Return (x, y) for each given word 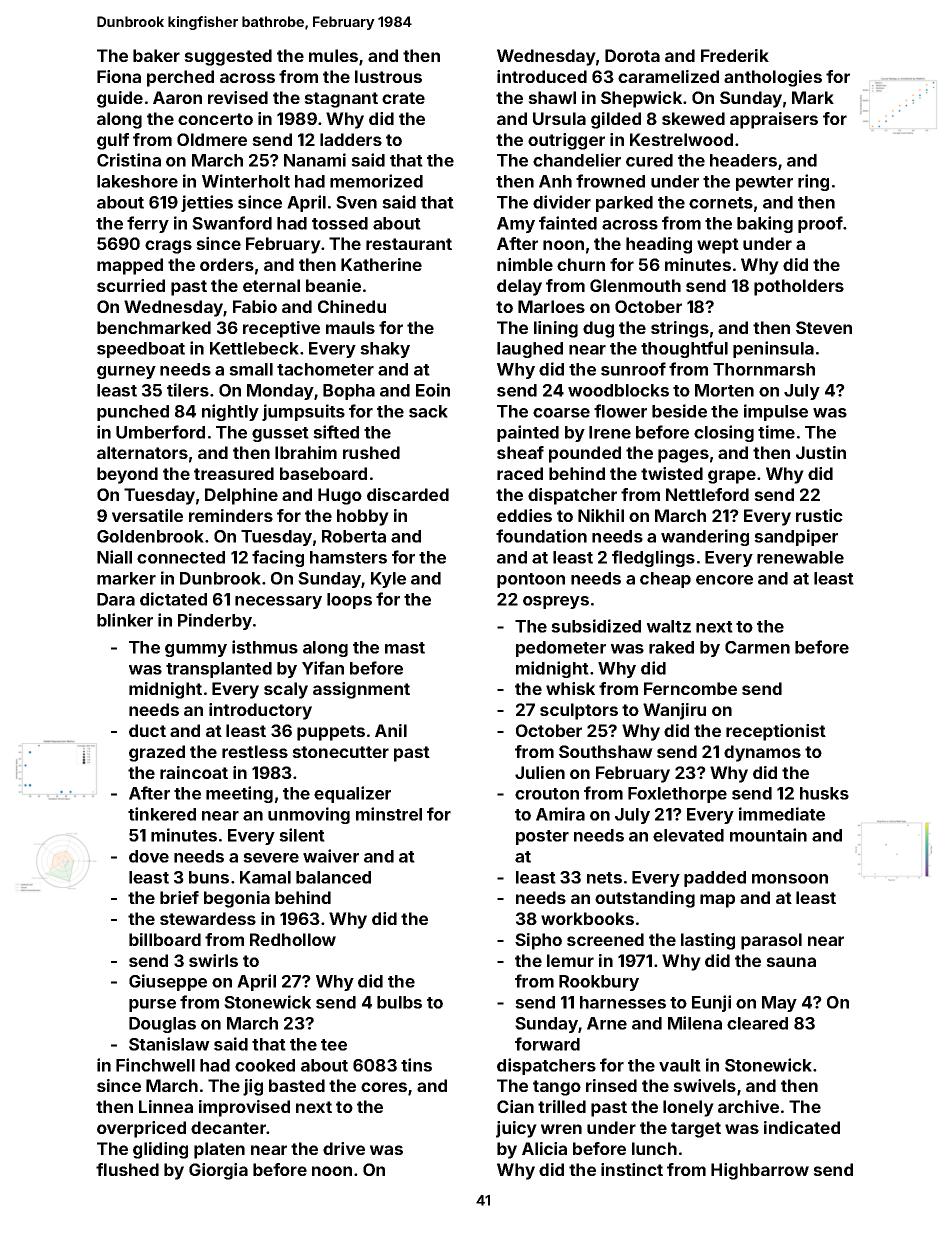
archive (748, 1106)
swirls (213, 960)
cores (384, 1087)
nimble (525, 264)
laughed (530, 350)
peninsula (773, 349)
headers (743, 160)
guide (120, 99)
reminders (231, 515)
